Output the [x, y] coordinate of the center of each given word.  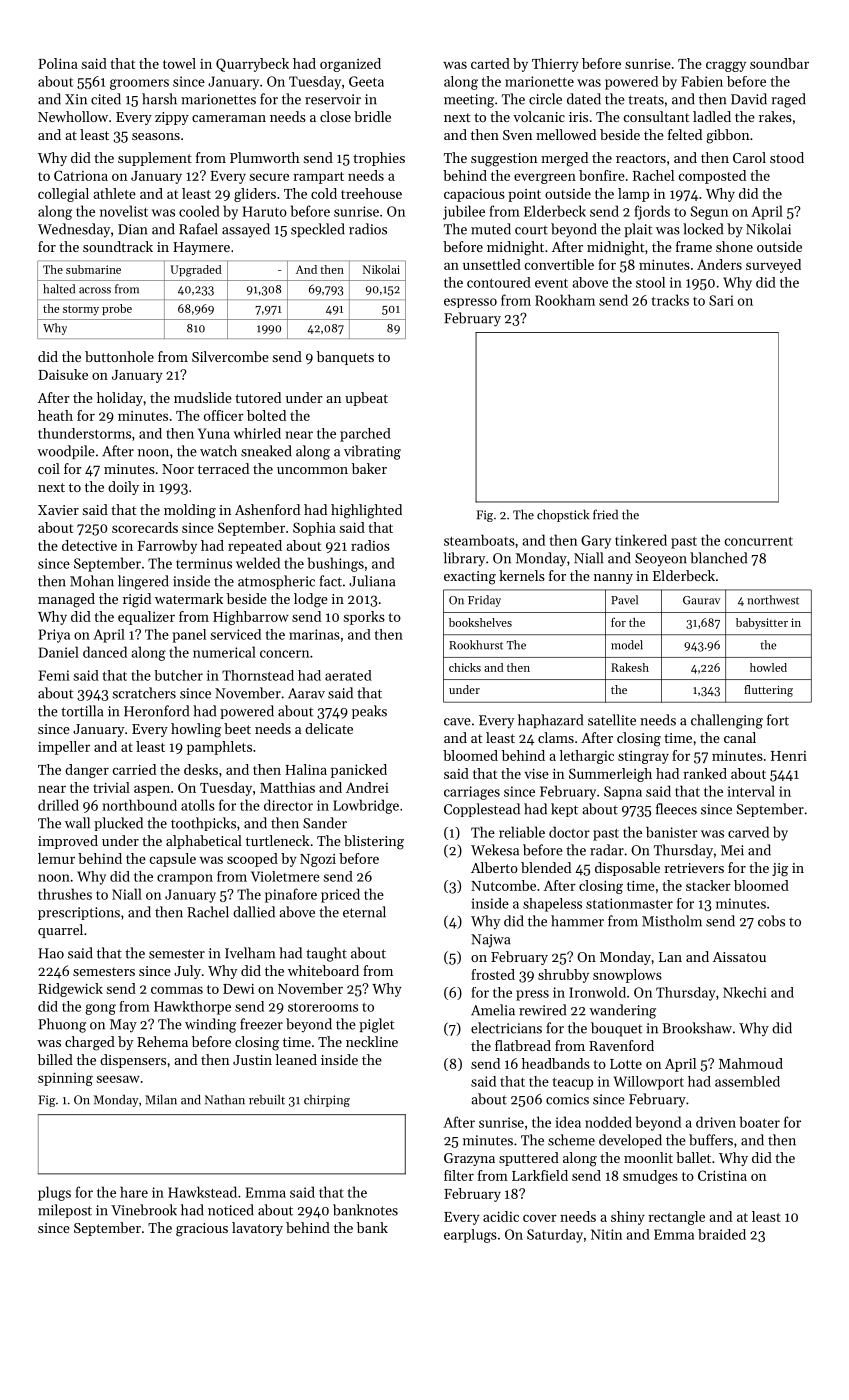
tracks [670, 300]
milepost [65, 1211]
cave [457, 722]
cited [106, 99]
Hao [51, 953]
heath [55, 415]
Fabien [702, 81]
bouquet [616, 1029]
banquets [345, 358]
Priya [54, 636]
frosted [493, 974]
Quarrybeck [252, 65]
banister [672, 832]
